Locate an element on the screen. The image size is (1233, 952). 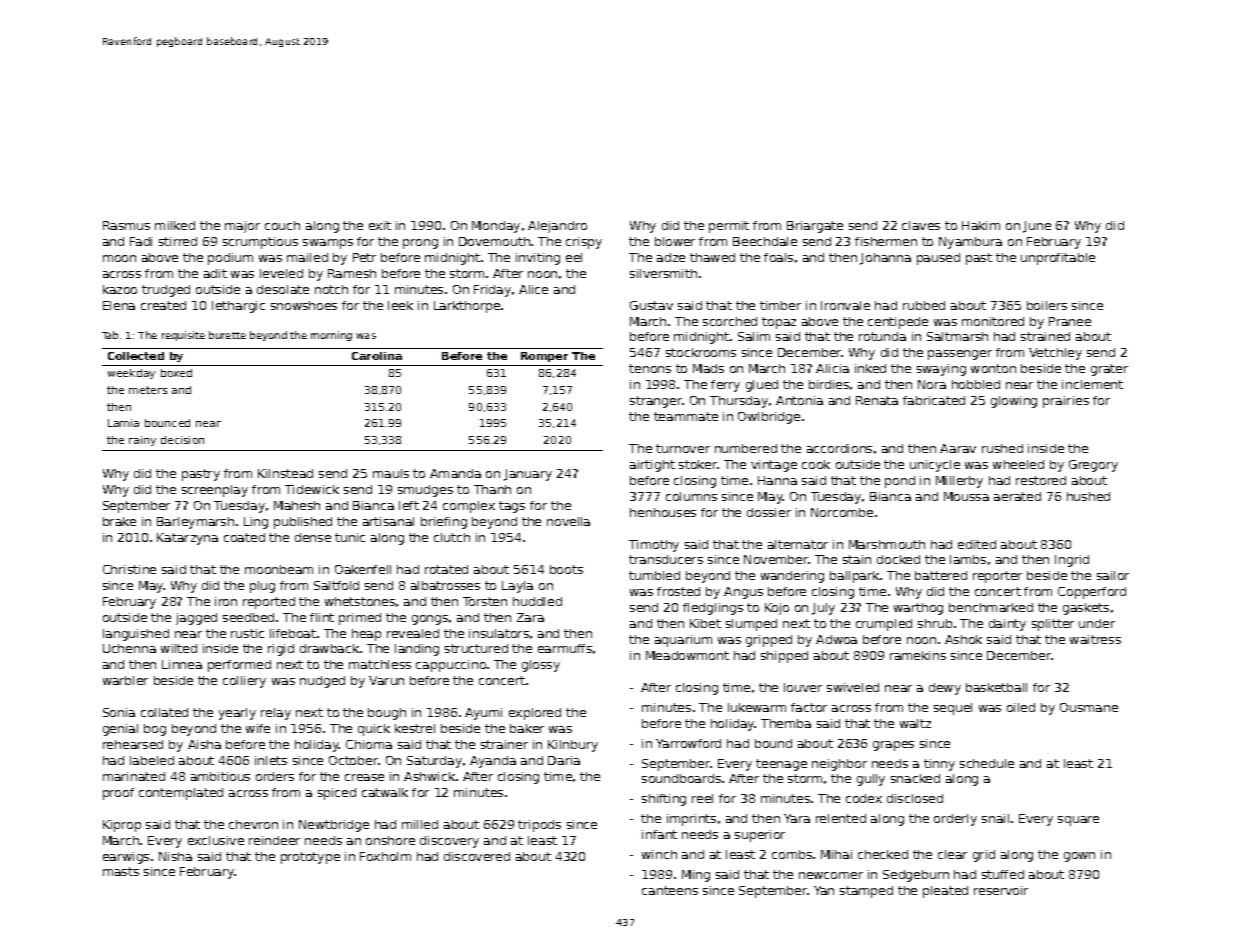
gown is located at coordinates (1079, 857).
